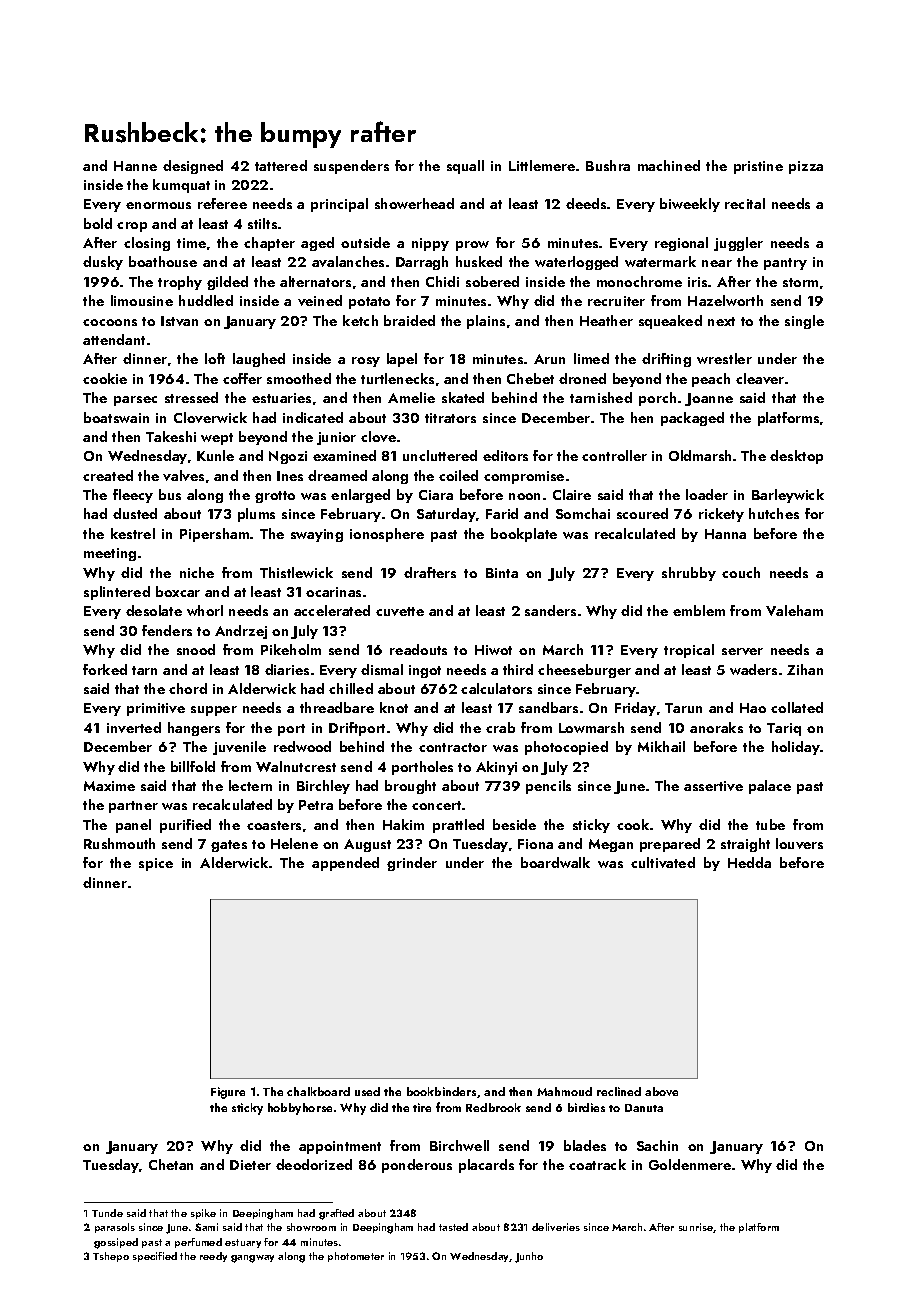 The width and height of the image is (908, 1316). I want to click on Tshepo, so click(111, 1257).
